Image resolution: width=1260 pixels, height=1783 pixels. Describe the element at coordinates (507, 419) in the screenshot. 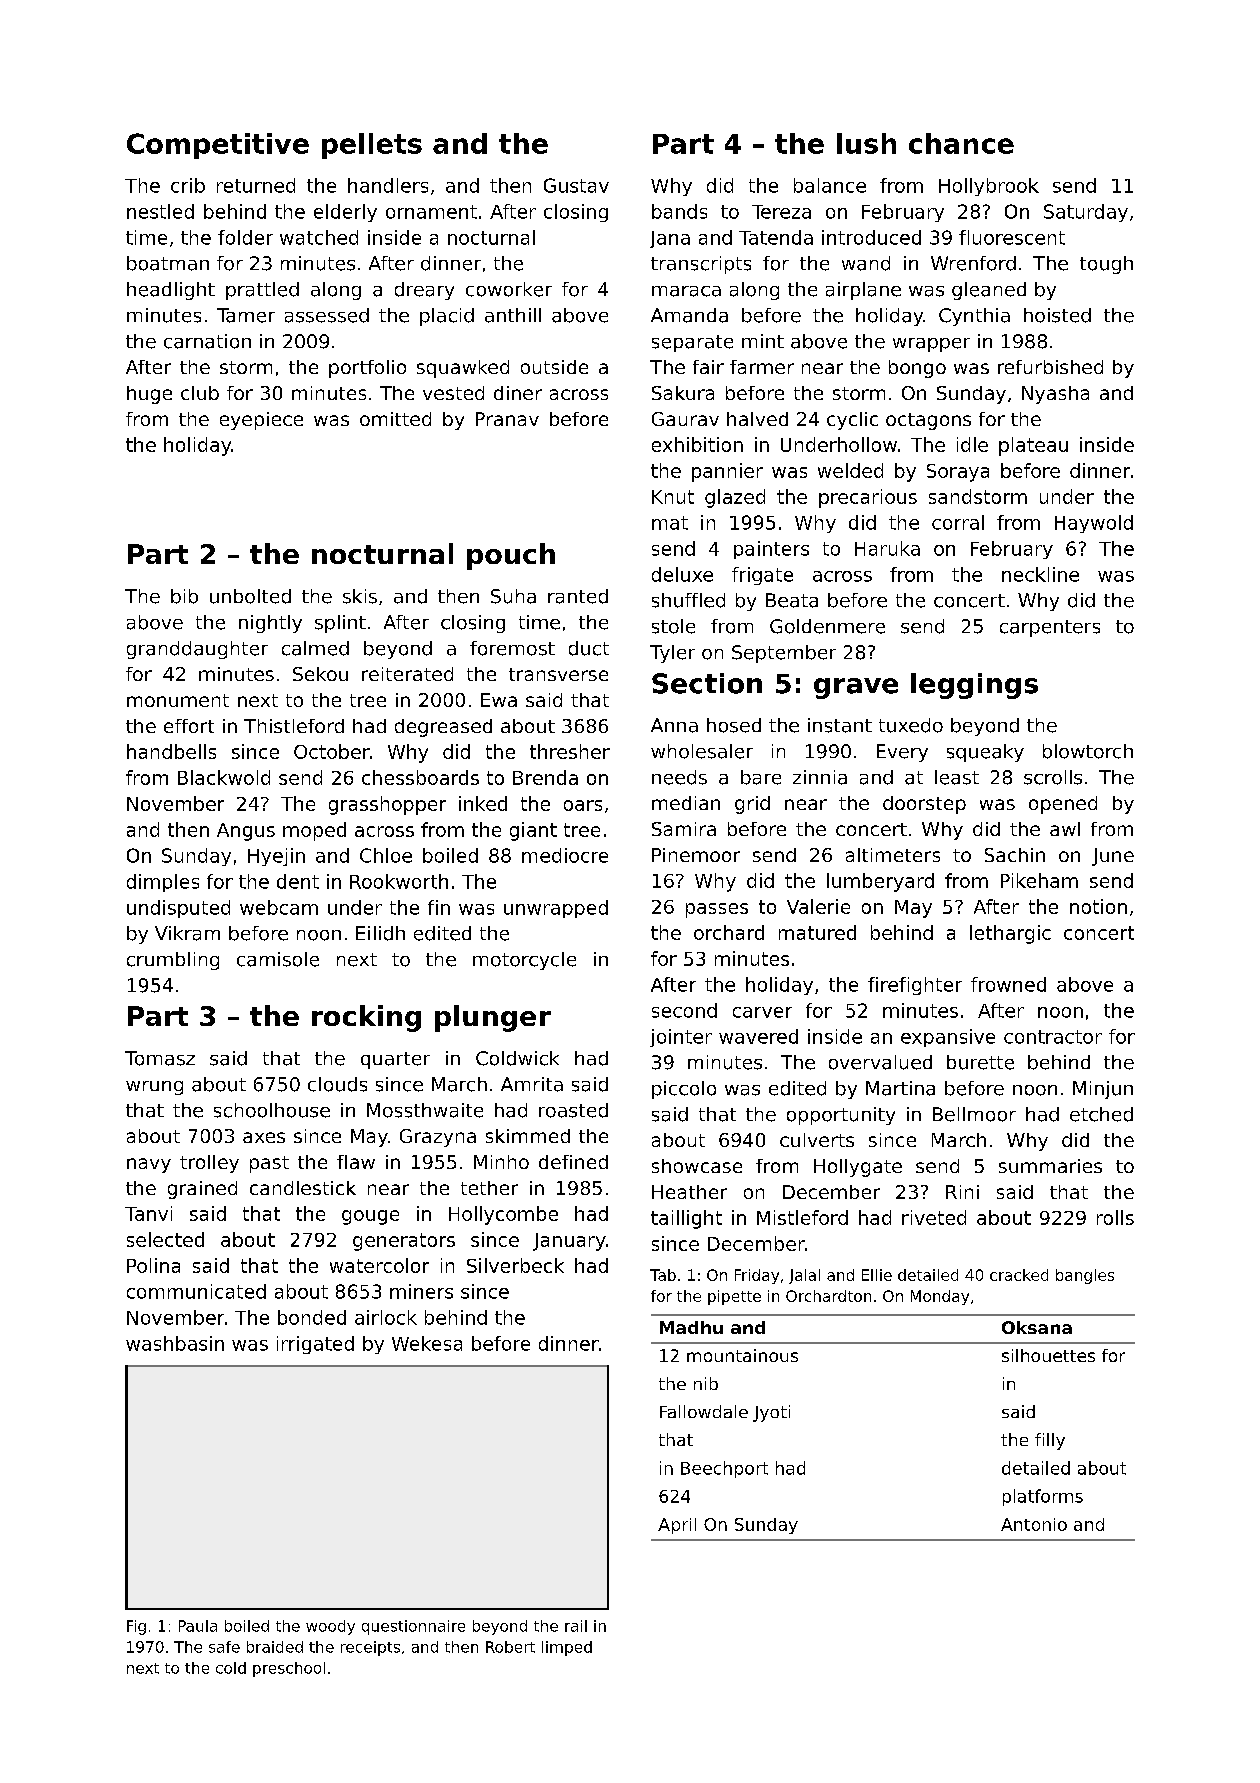

I see `Pranav` at that location.
